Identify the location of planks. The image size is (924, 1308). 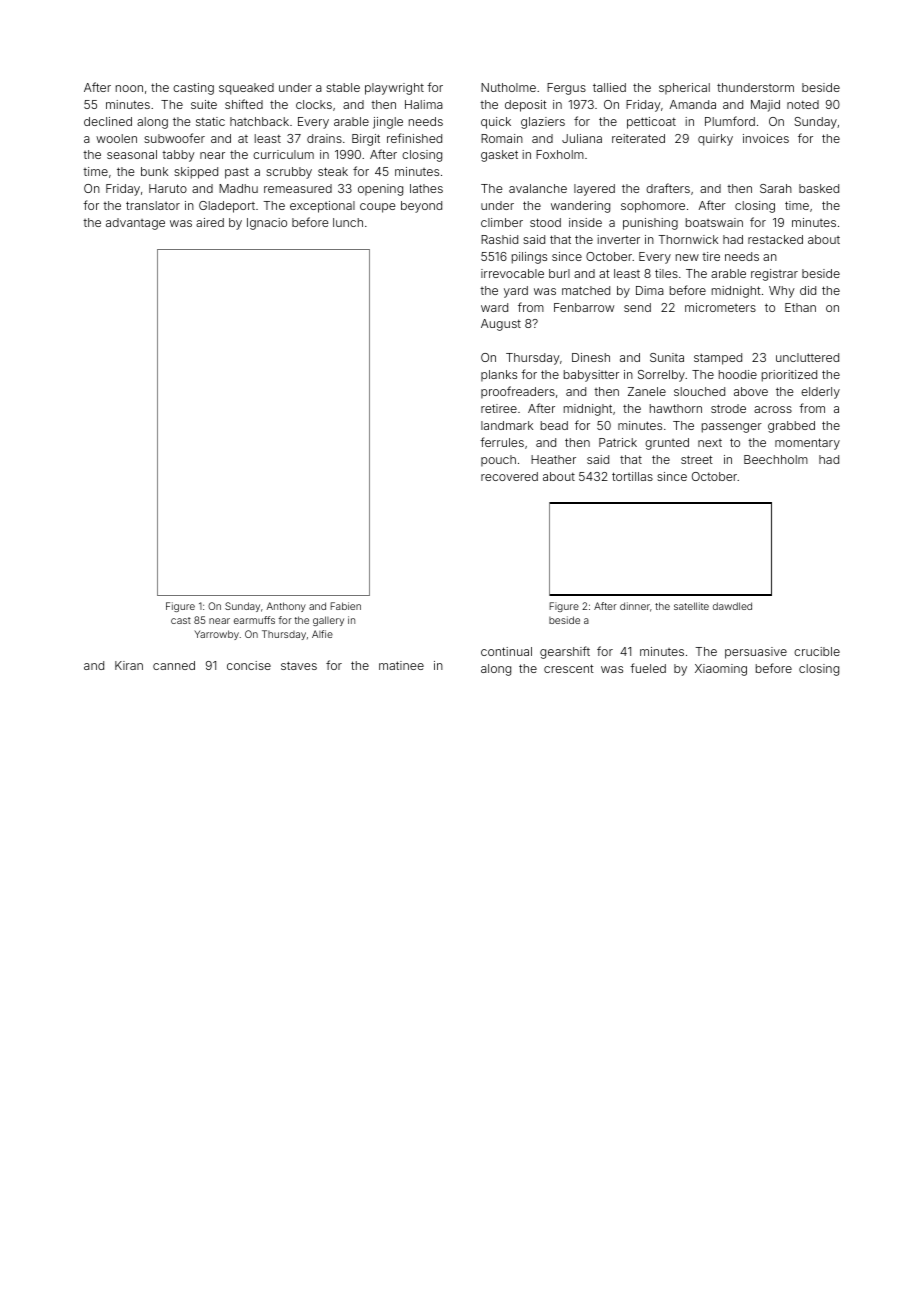
(499, 376).
